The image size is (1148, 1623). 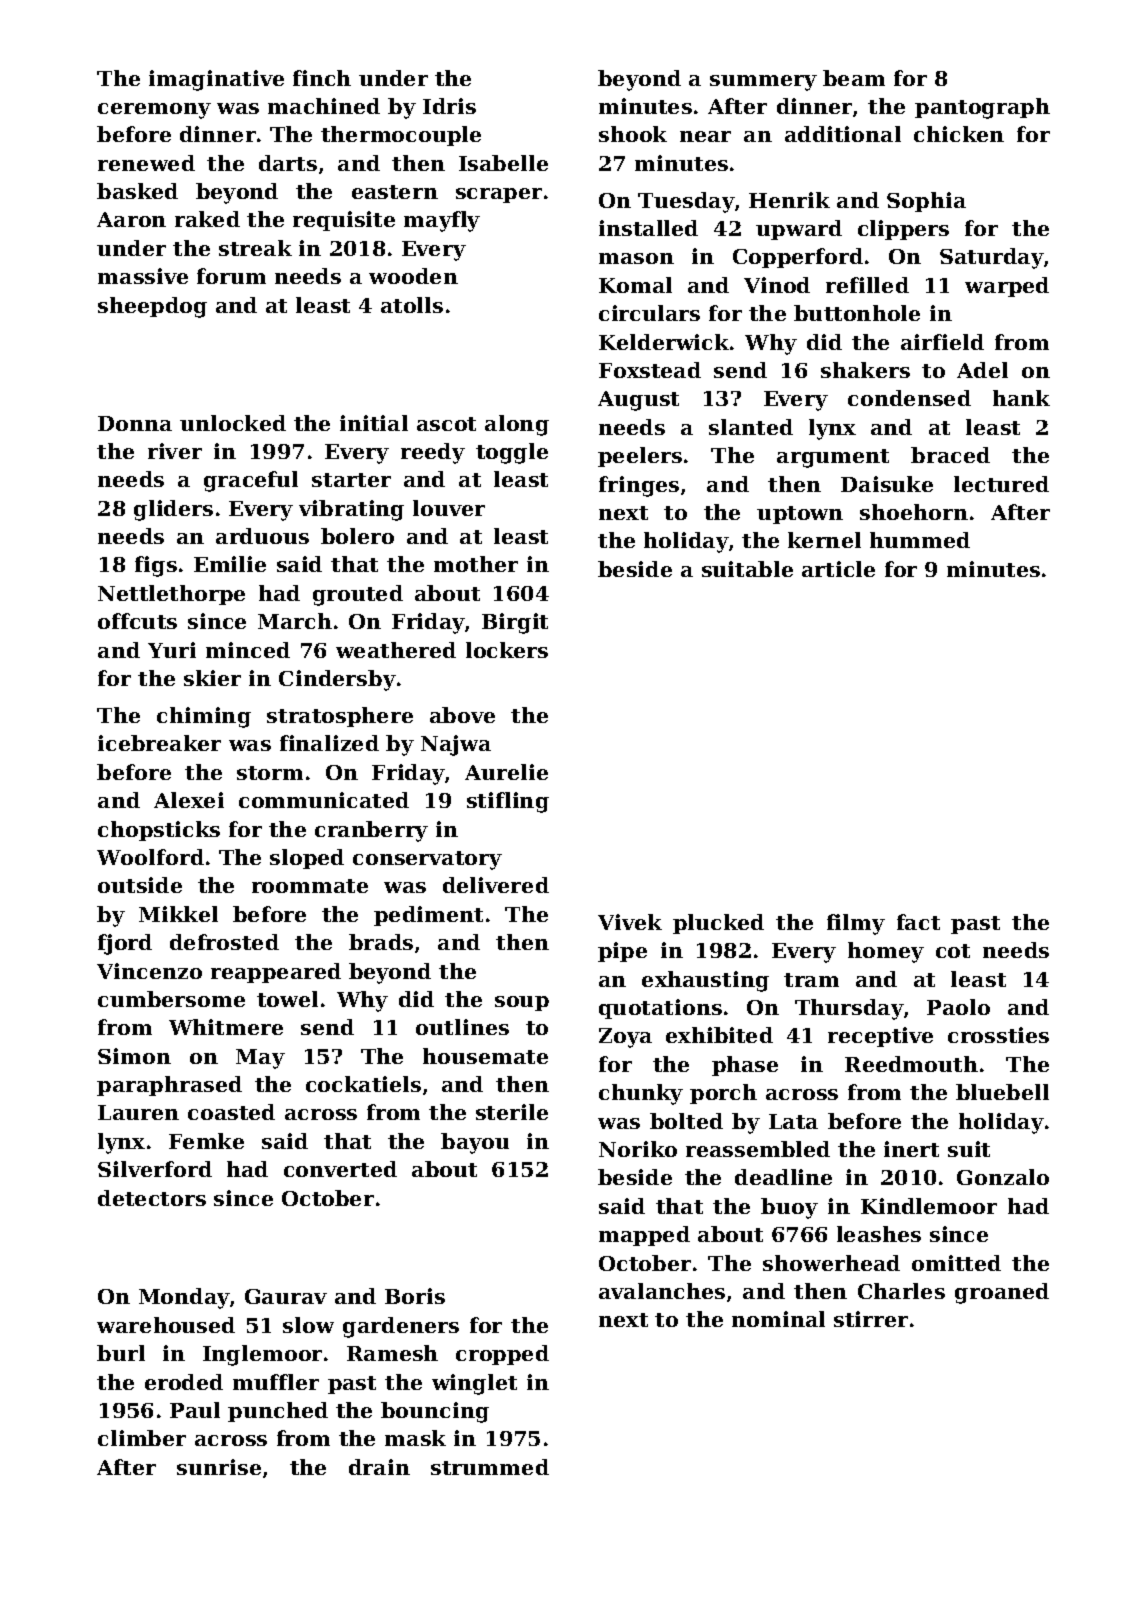 I want to click on sunrise, so click(x=219, y=1467).
